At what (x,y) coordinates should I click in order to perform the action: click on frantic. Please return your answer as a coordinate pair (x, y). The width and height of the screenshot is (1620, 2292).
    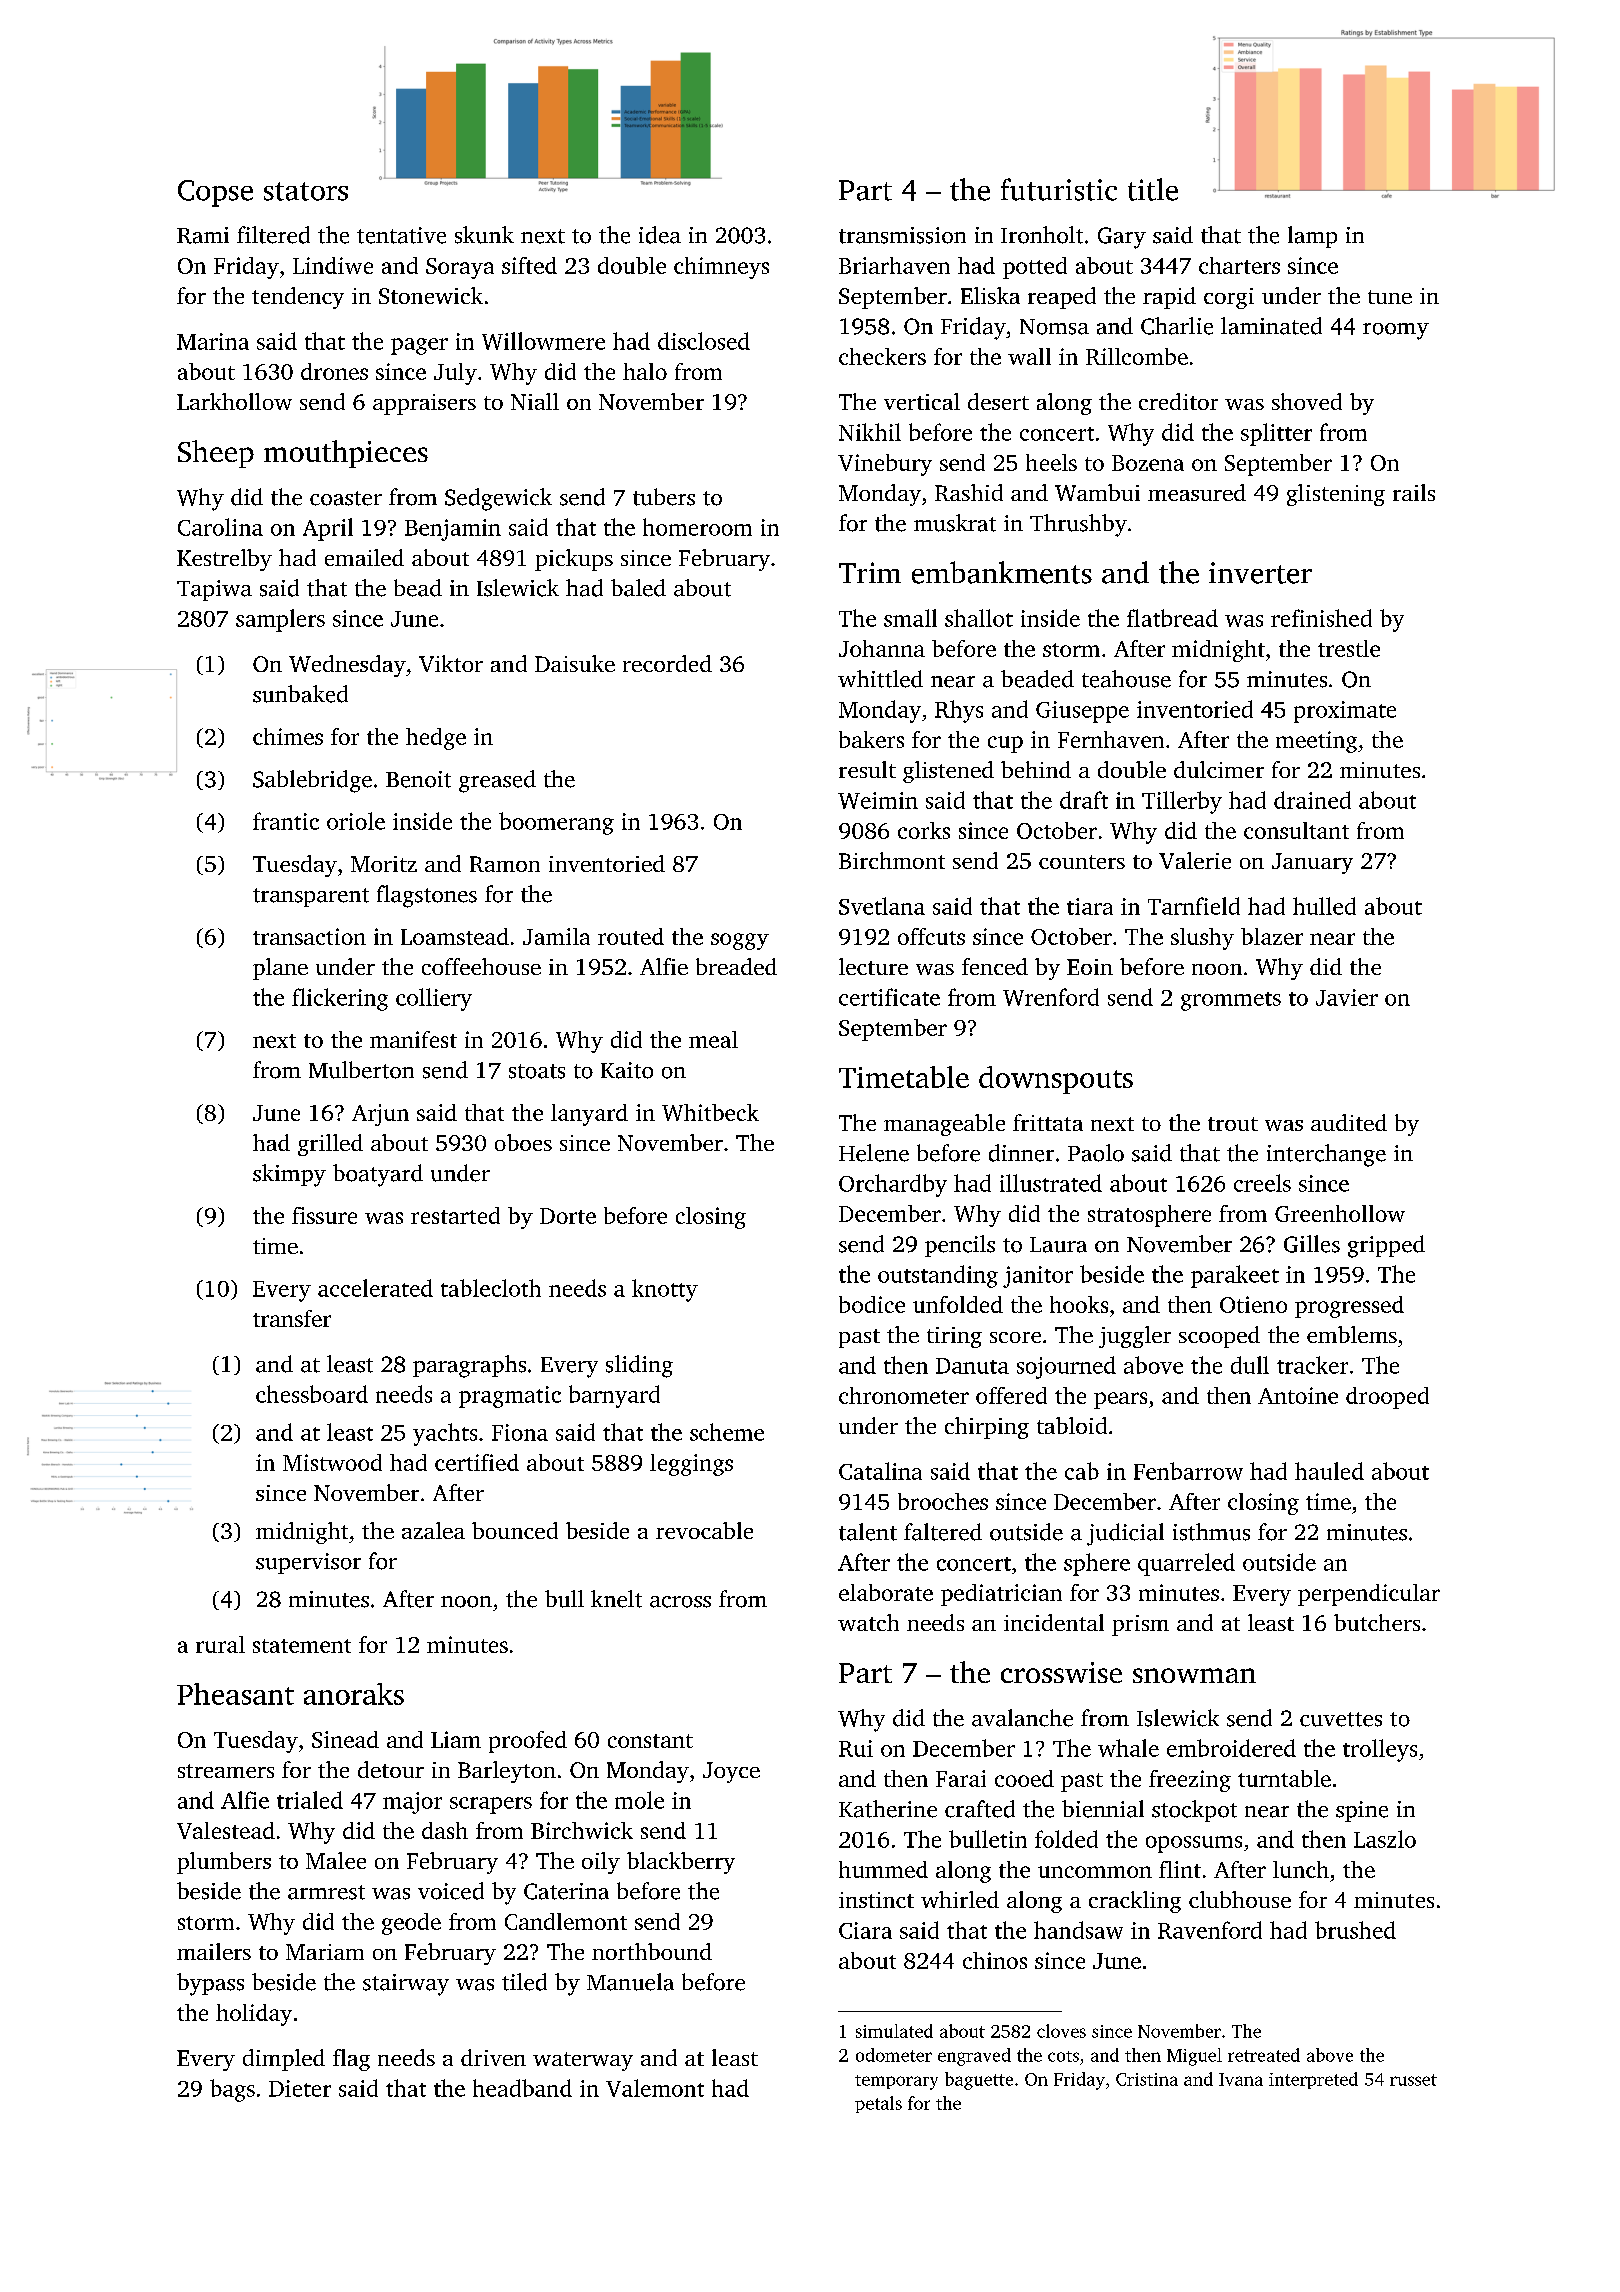
    Looking at the image, I should click on (286, 821).
